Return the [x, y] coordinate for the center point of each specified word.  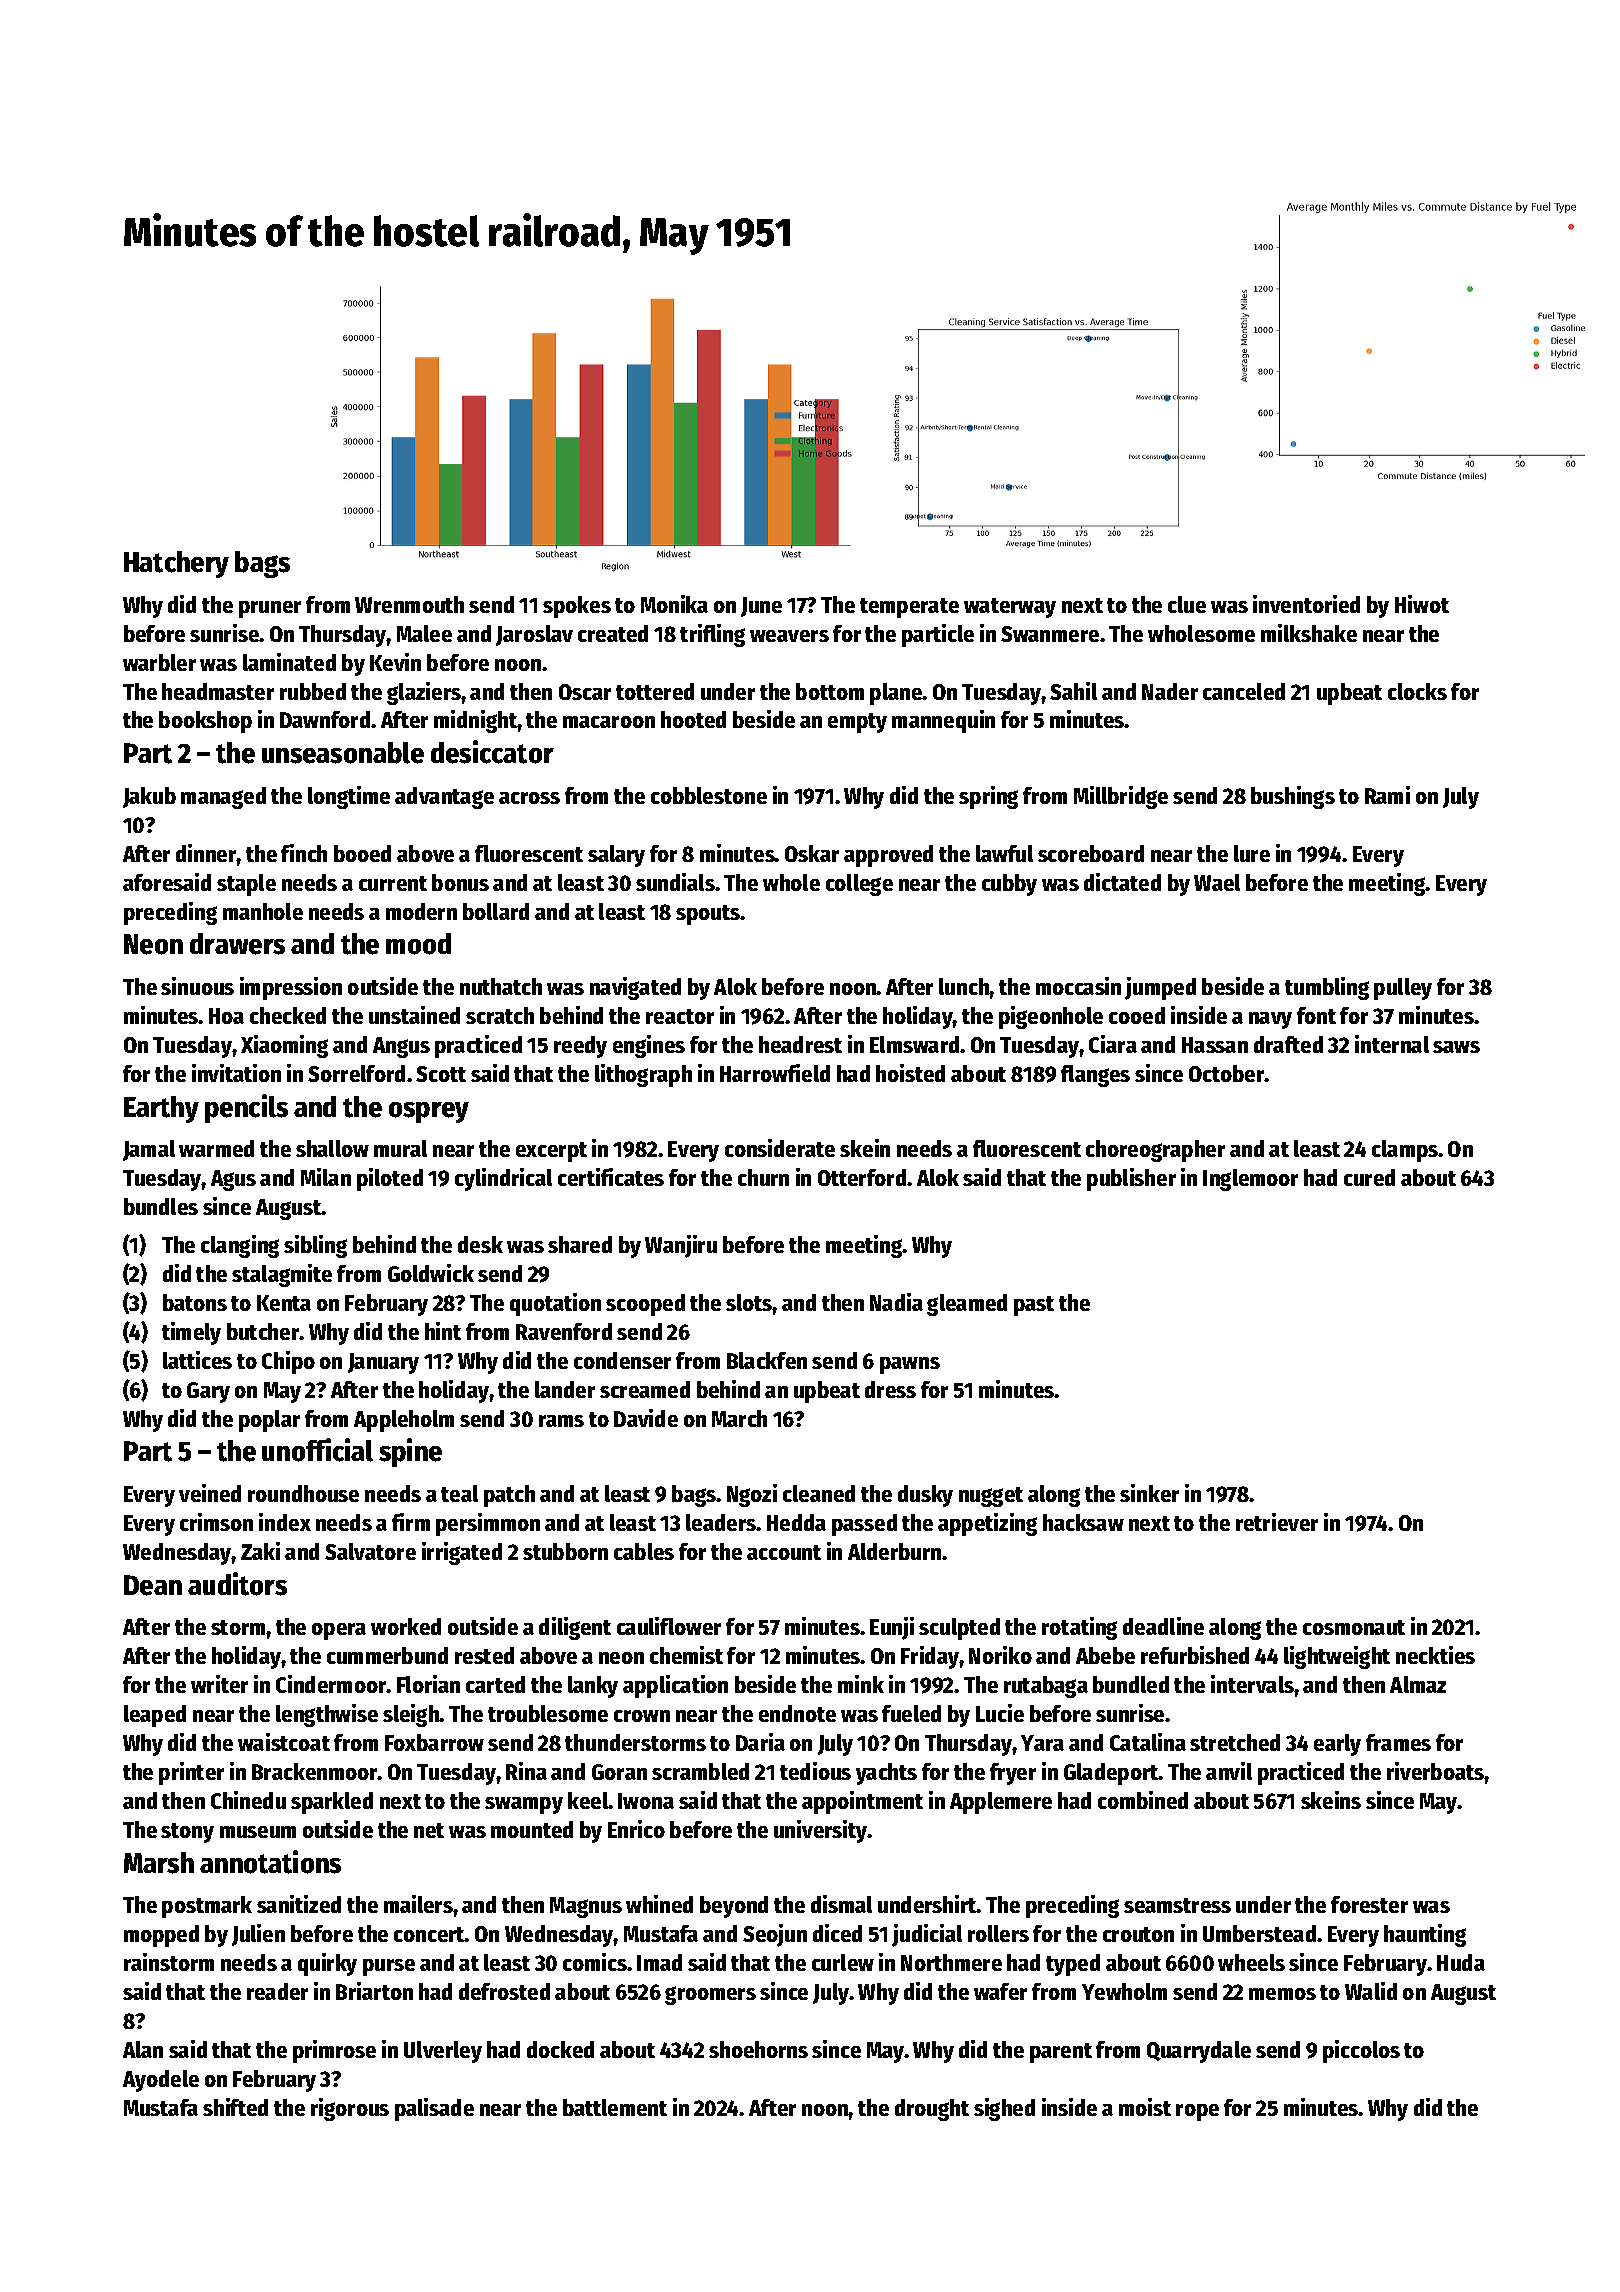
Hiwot [1422, 604]
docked [560, 2049]
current [393, 883]
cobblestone [709, 795]
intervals [1252, 1684]
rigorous [350, 2109]
